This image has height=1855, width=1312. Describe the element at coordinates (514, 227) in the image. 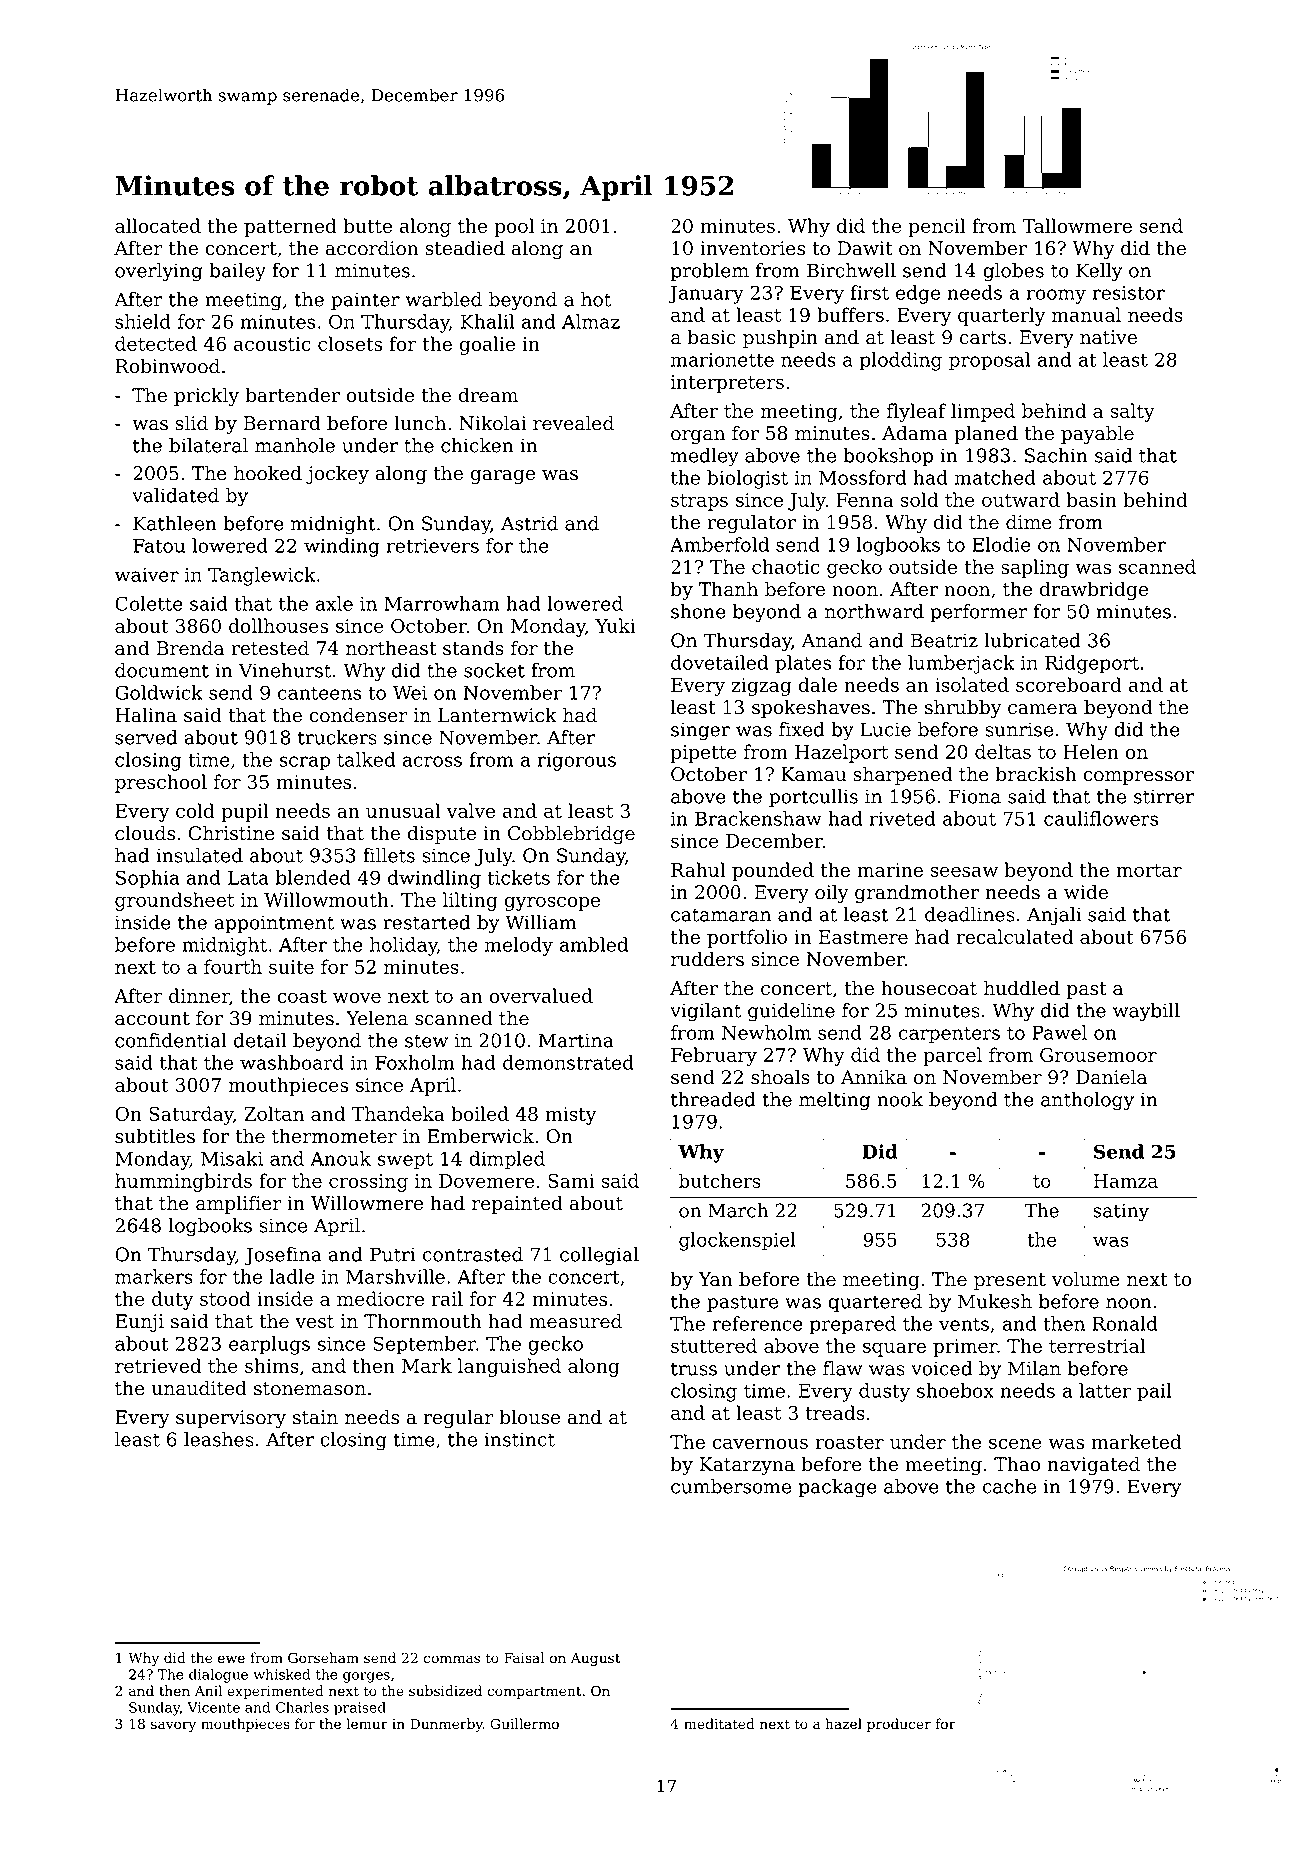

I see `pool` at that location.
